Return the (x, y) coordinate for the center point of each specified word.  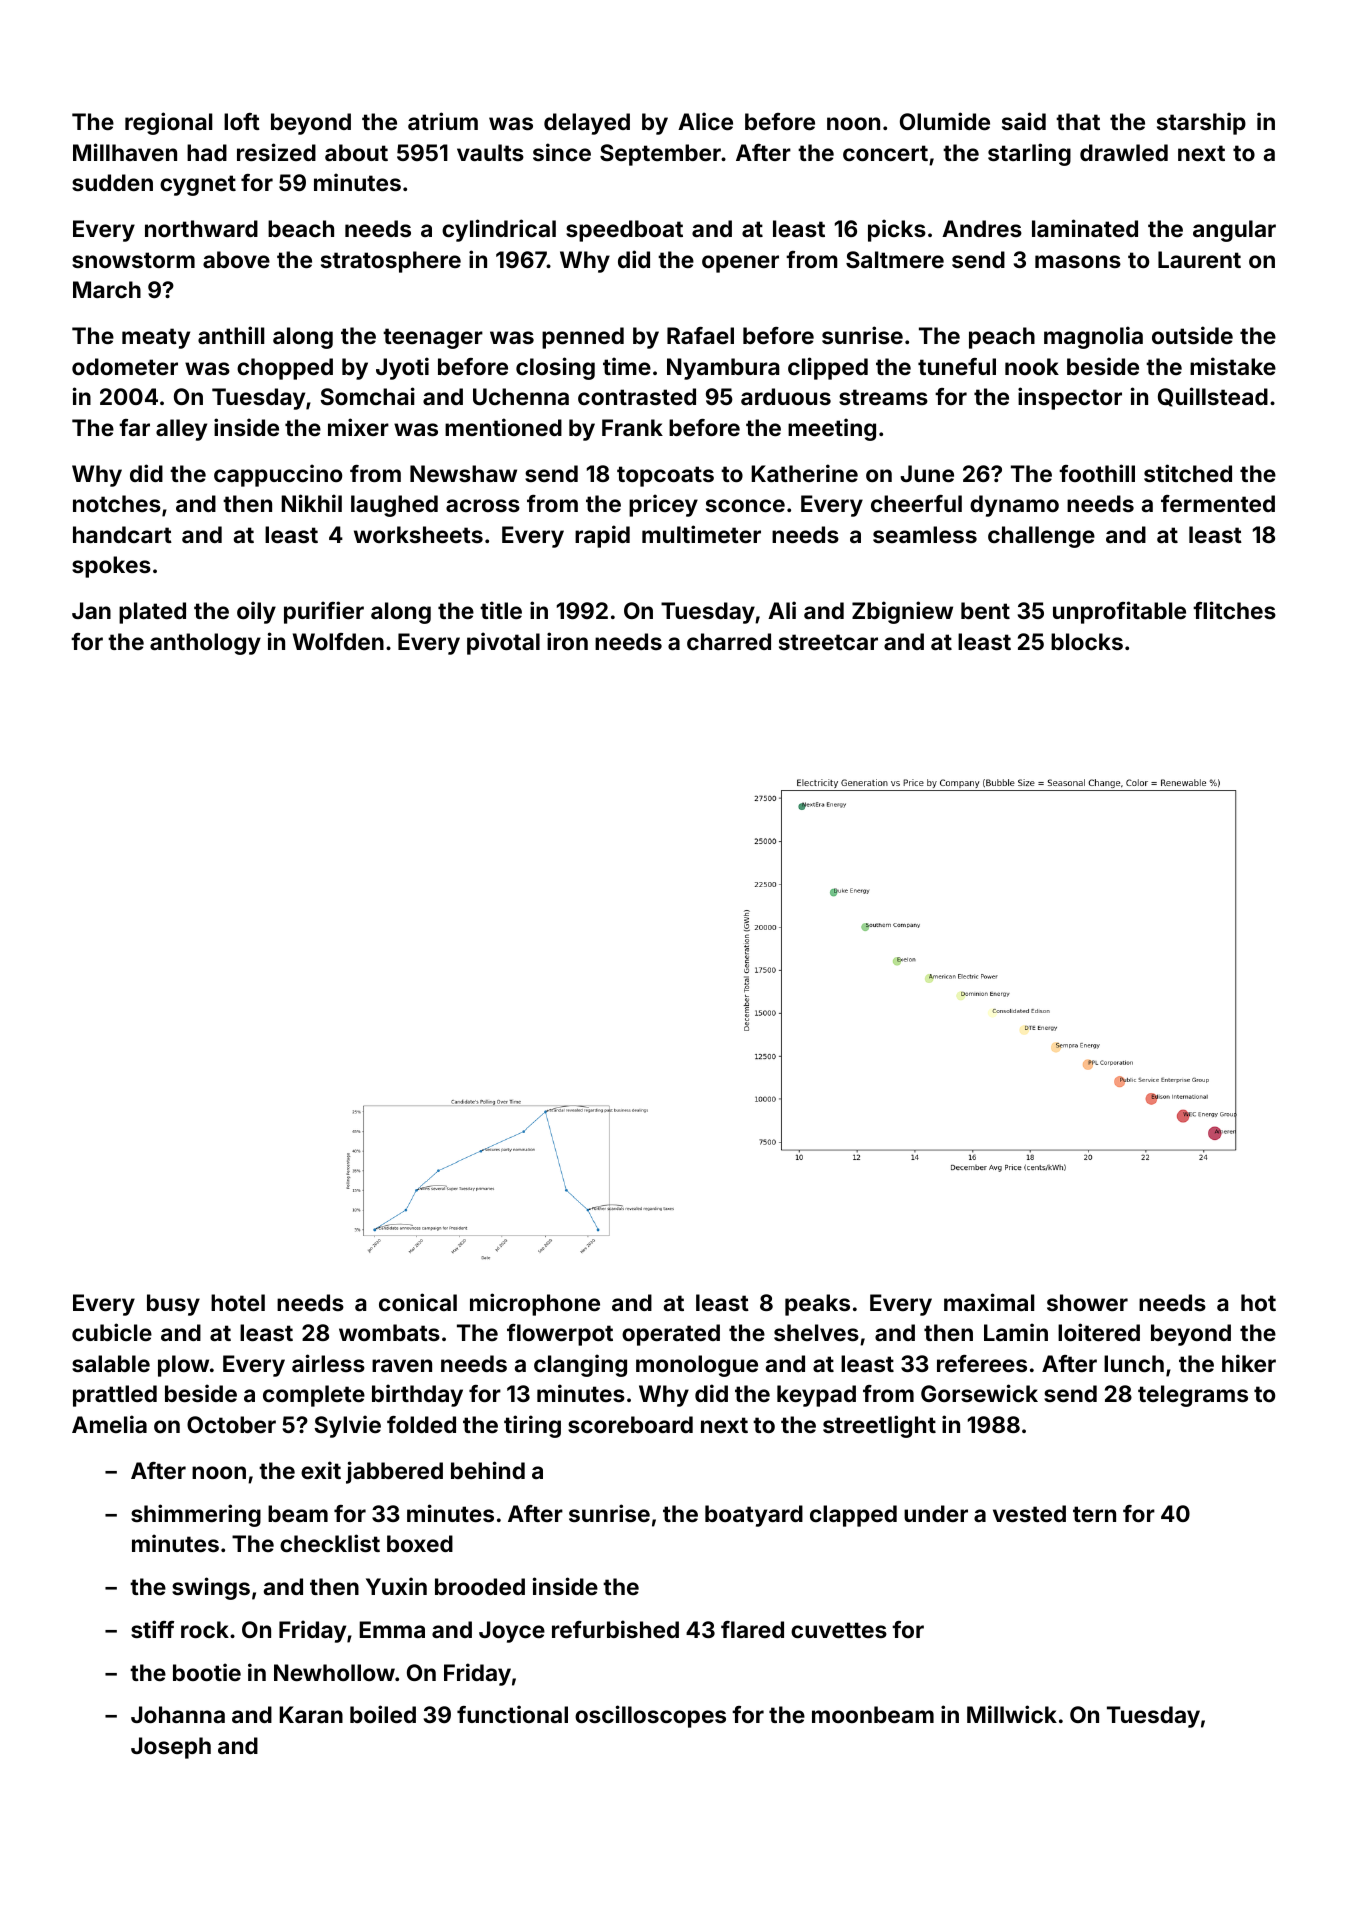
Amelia (109, 1424)
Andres (982, 228)
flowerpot (560, 1335)
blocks (1087, 641)
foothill (1097, 473)
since (562, 152)
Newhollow (334, 1672)
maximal (989, 1302)
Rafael (700, 335)
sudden (112, 182)
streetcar (828, 642)
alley (181, 430)
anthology (205, 644)
